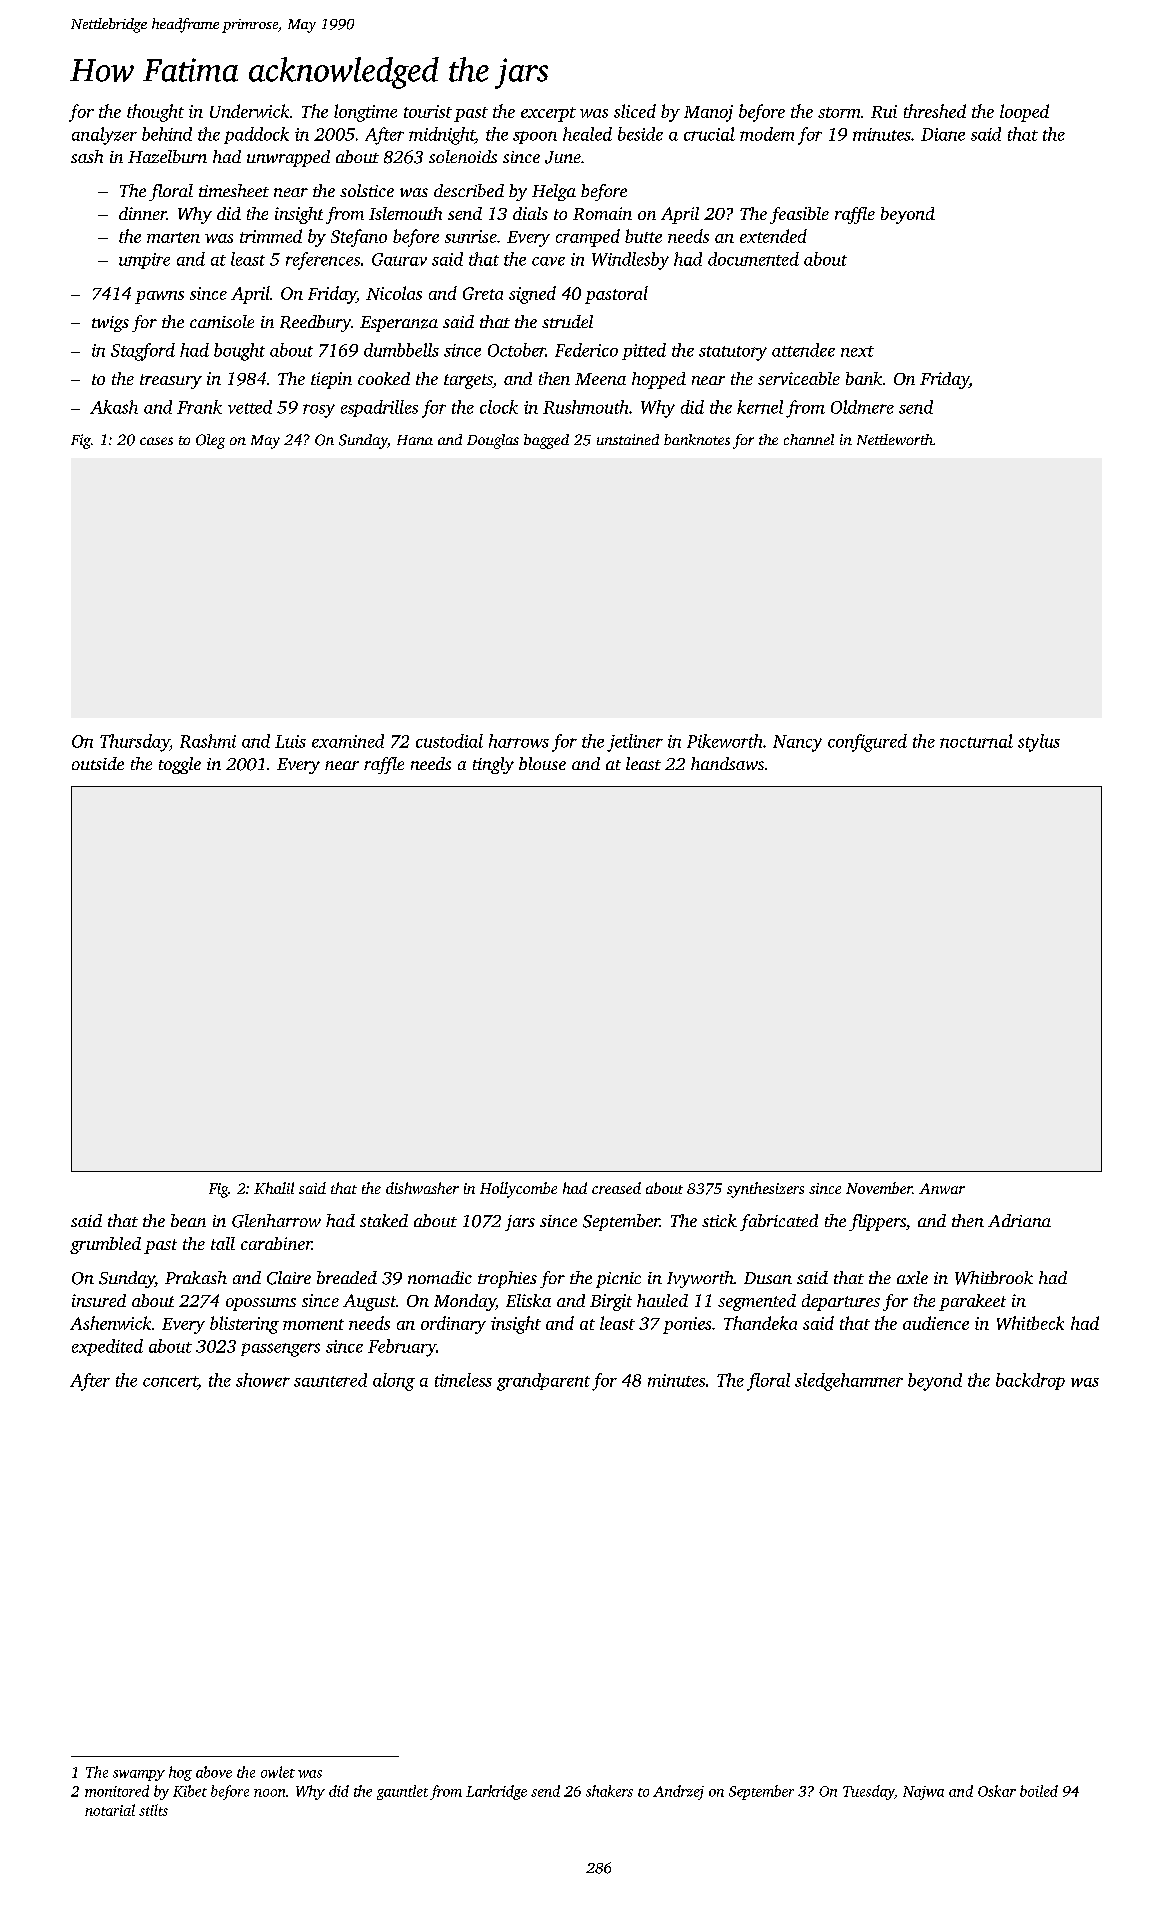 Image resolution: width=1173 pixels, height=1931 pixels. Describe the element at coordinates (839, 112) in the screenshot. I see `storm` at that location.
